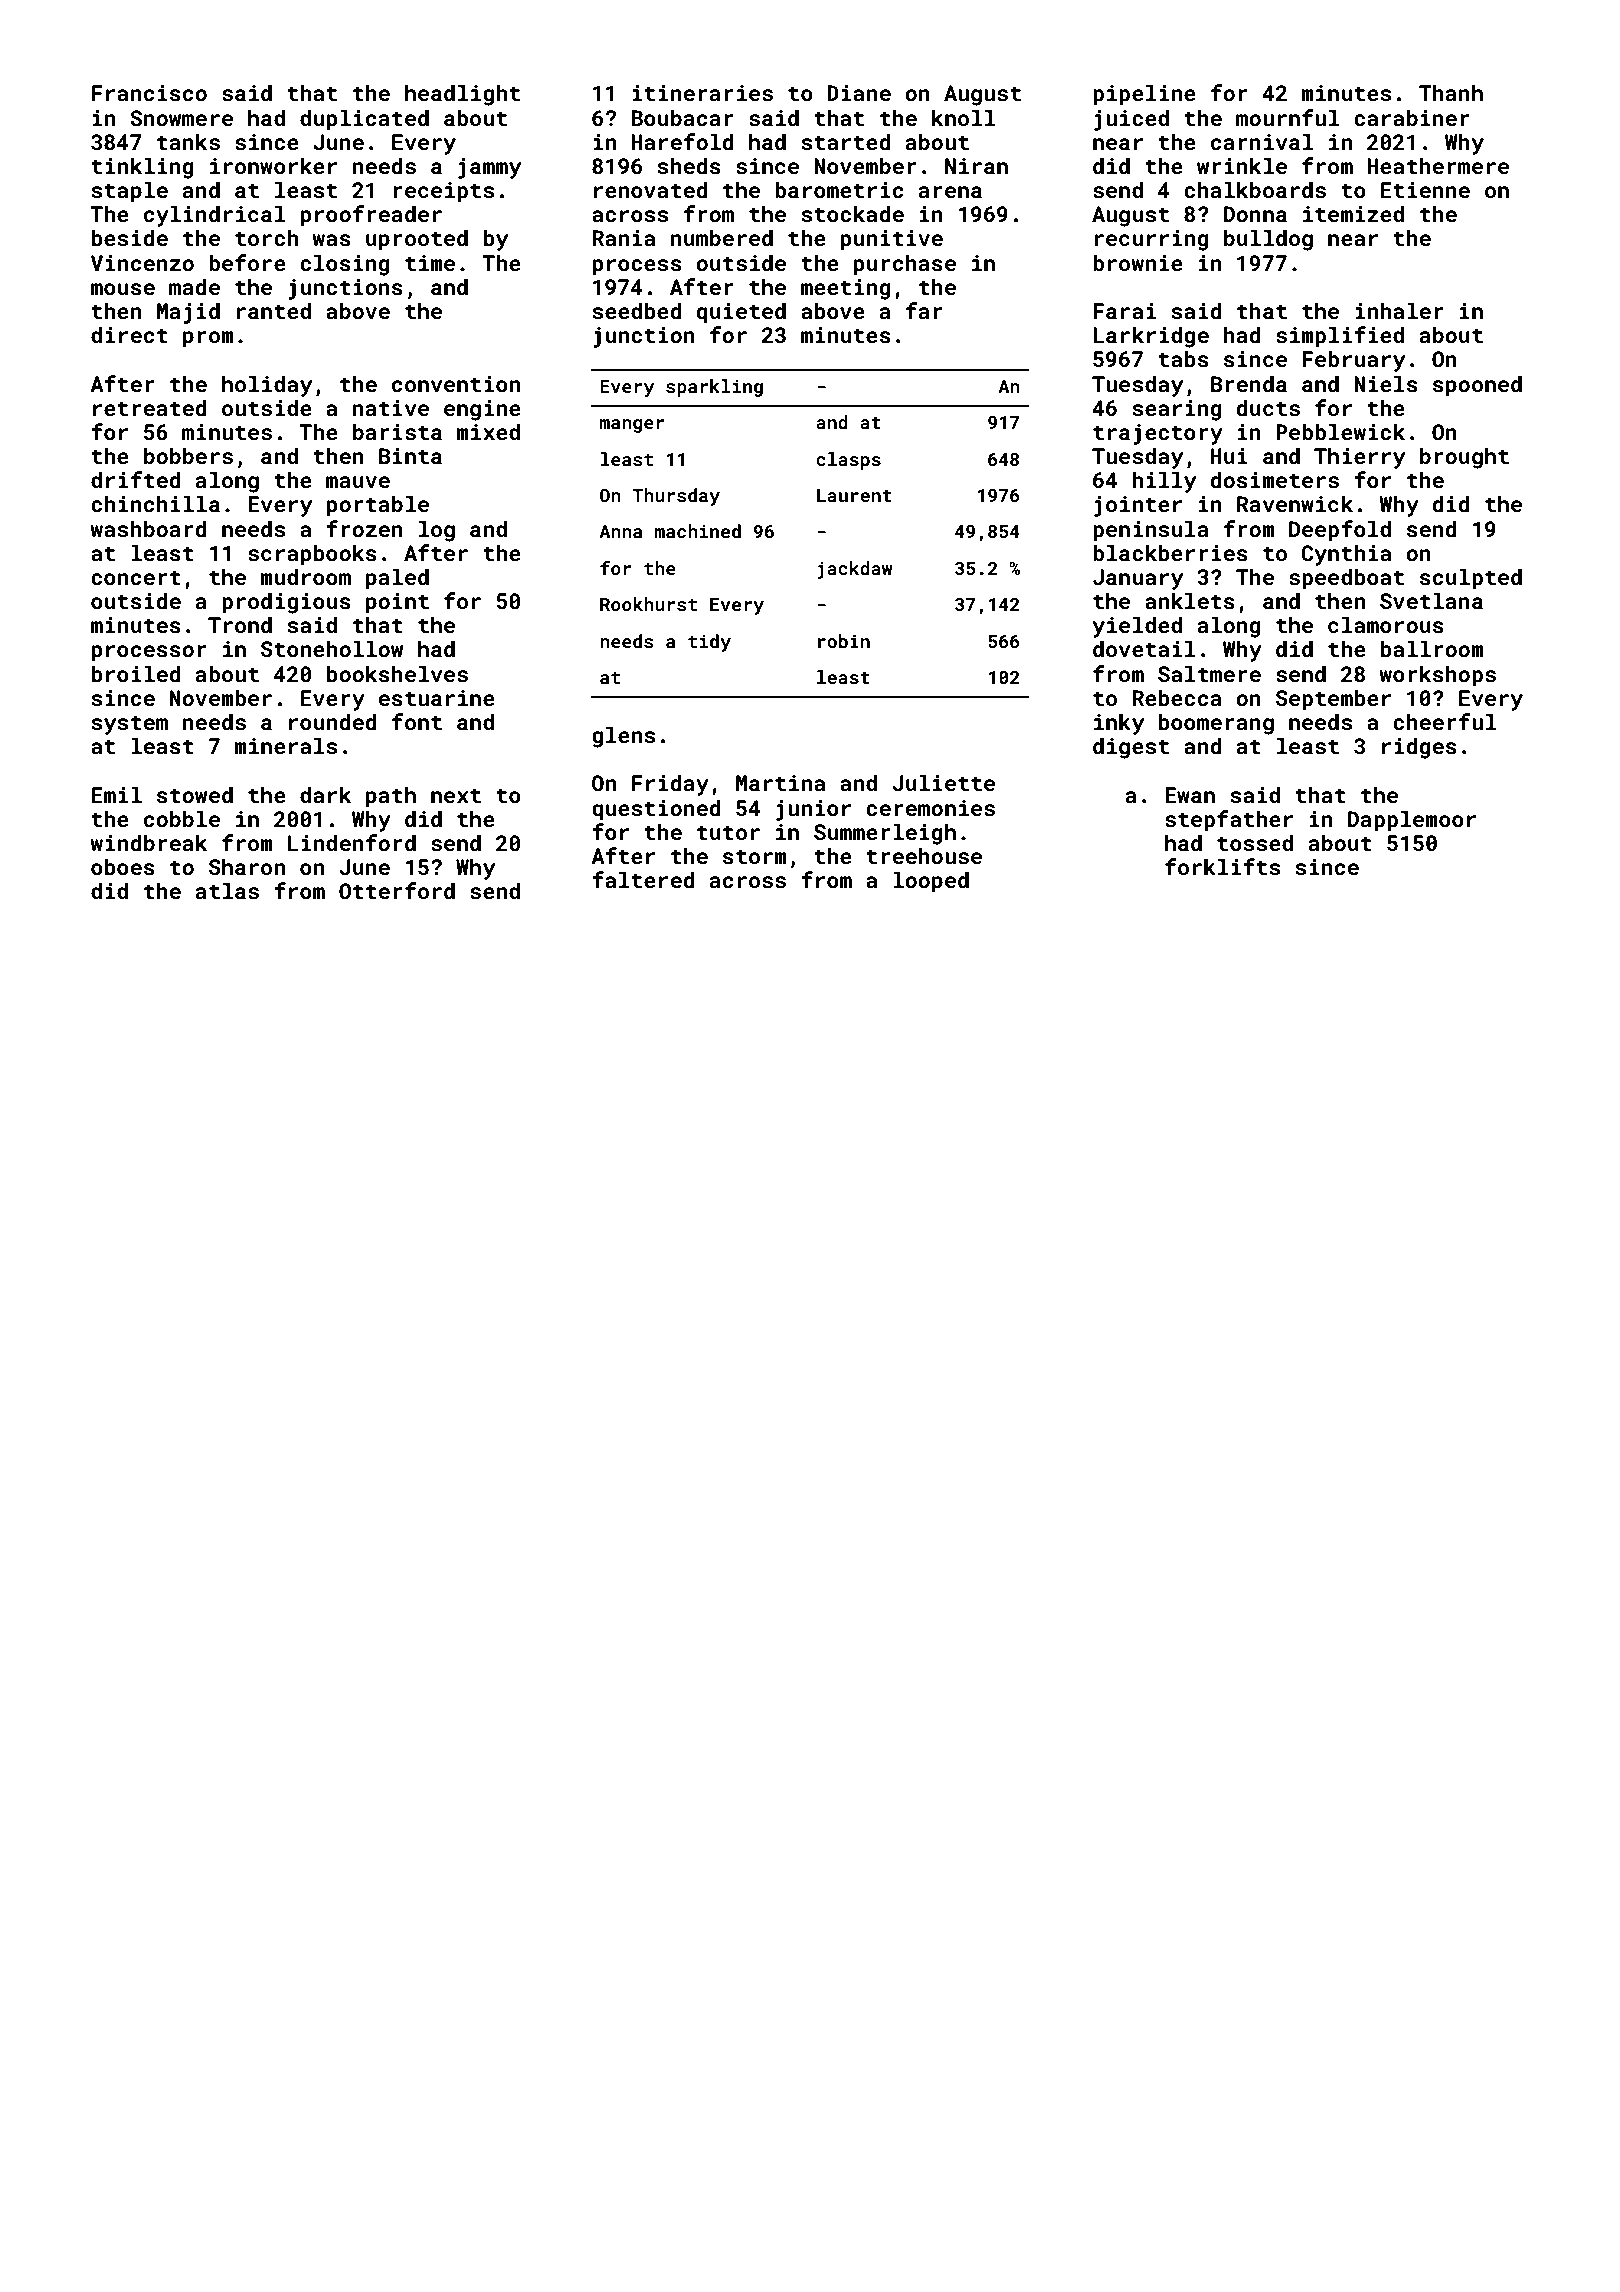  What do you see at coordinates (188, 455) in the document?
I see `bobbers` at bounding box center [188, 455].
